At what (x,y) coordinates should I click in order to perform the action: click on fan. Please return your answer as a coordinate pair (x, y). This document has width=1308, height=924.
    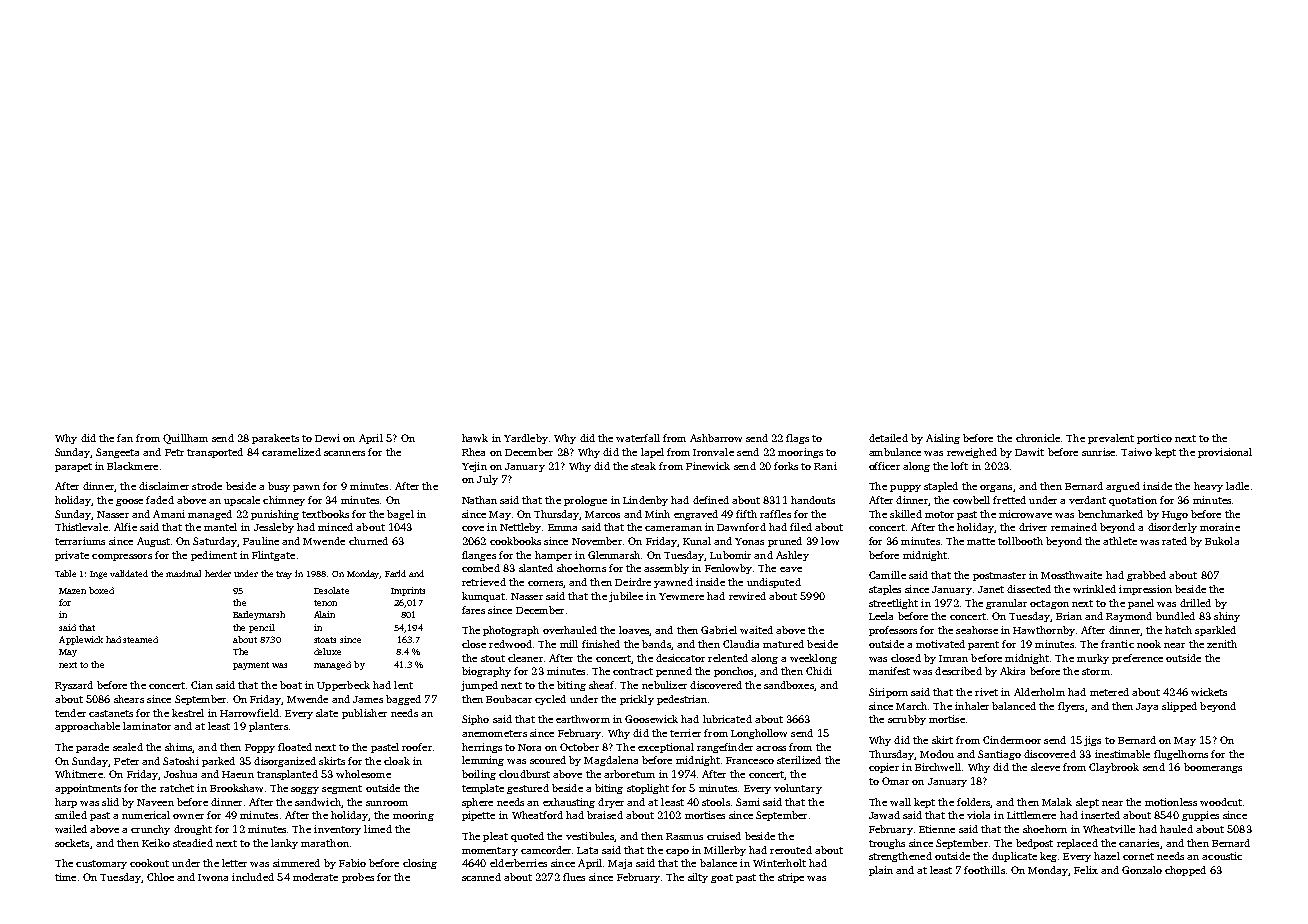
    Looking at the image, I should click on (125, 438).
